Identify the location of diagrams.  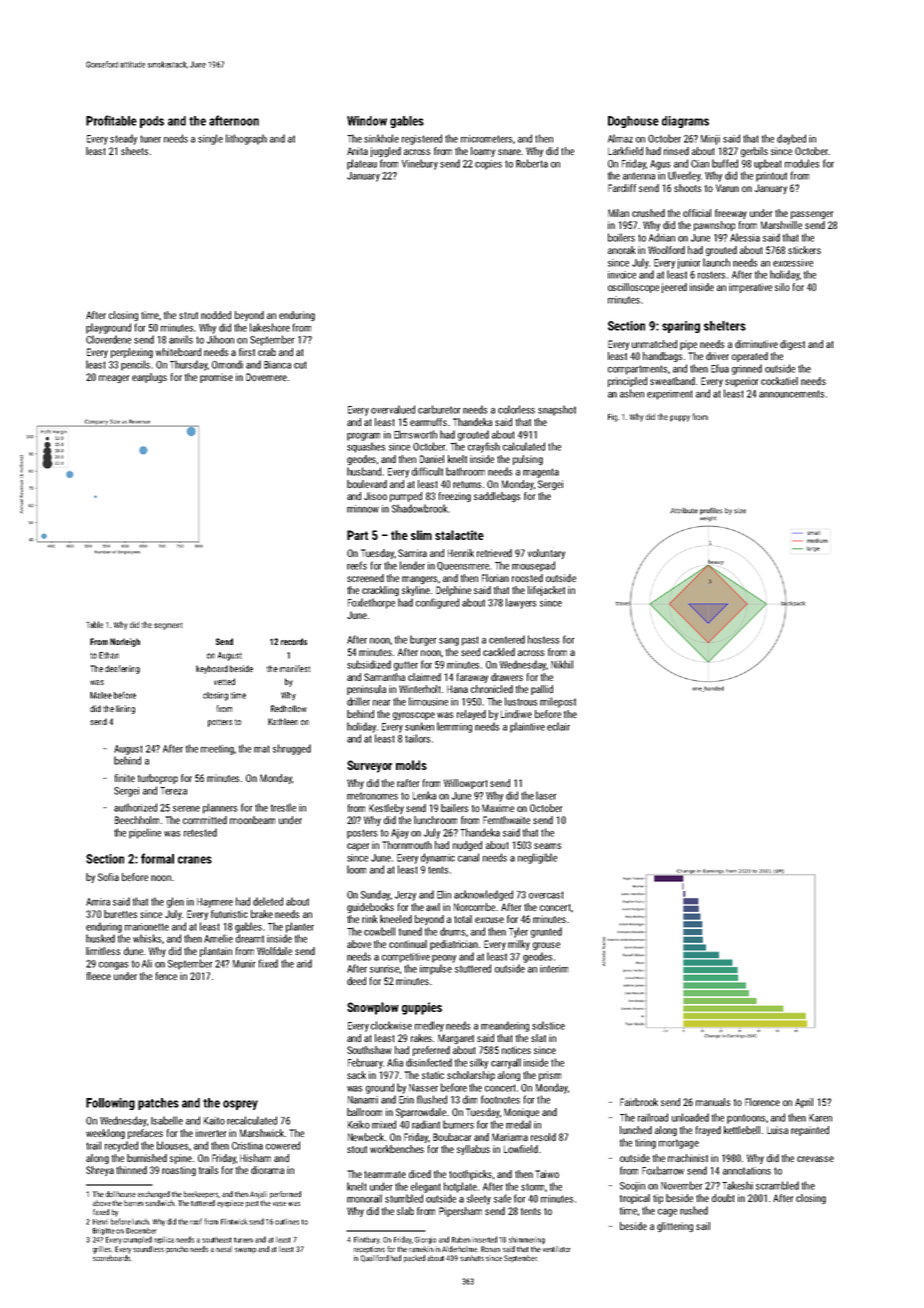
(685, 122).
